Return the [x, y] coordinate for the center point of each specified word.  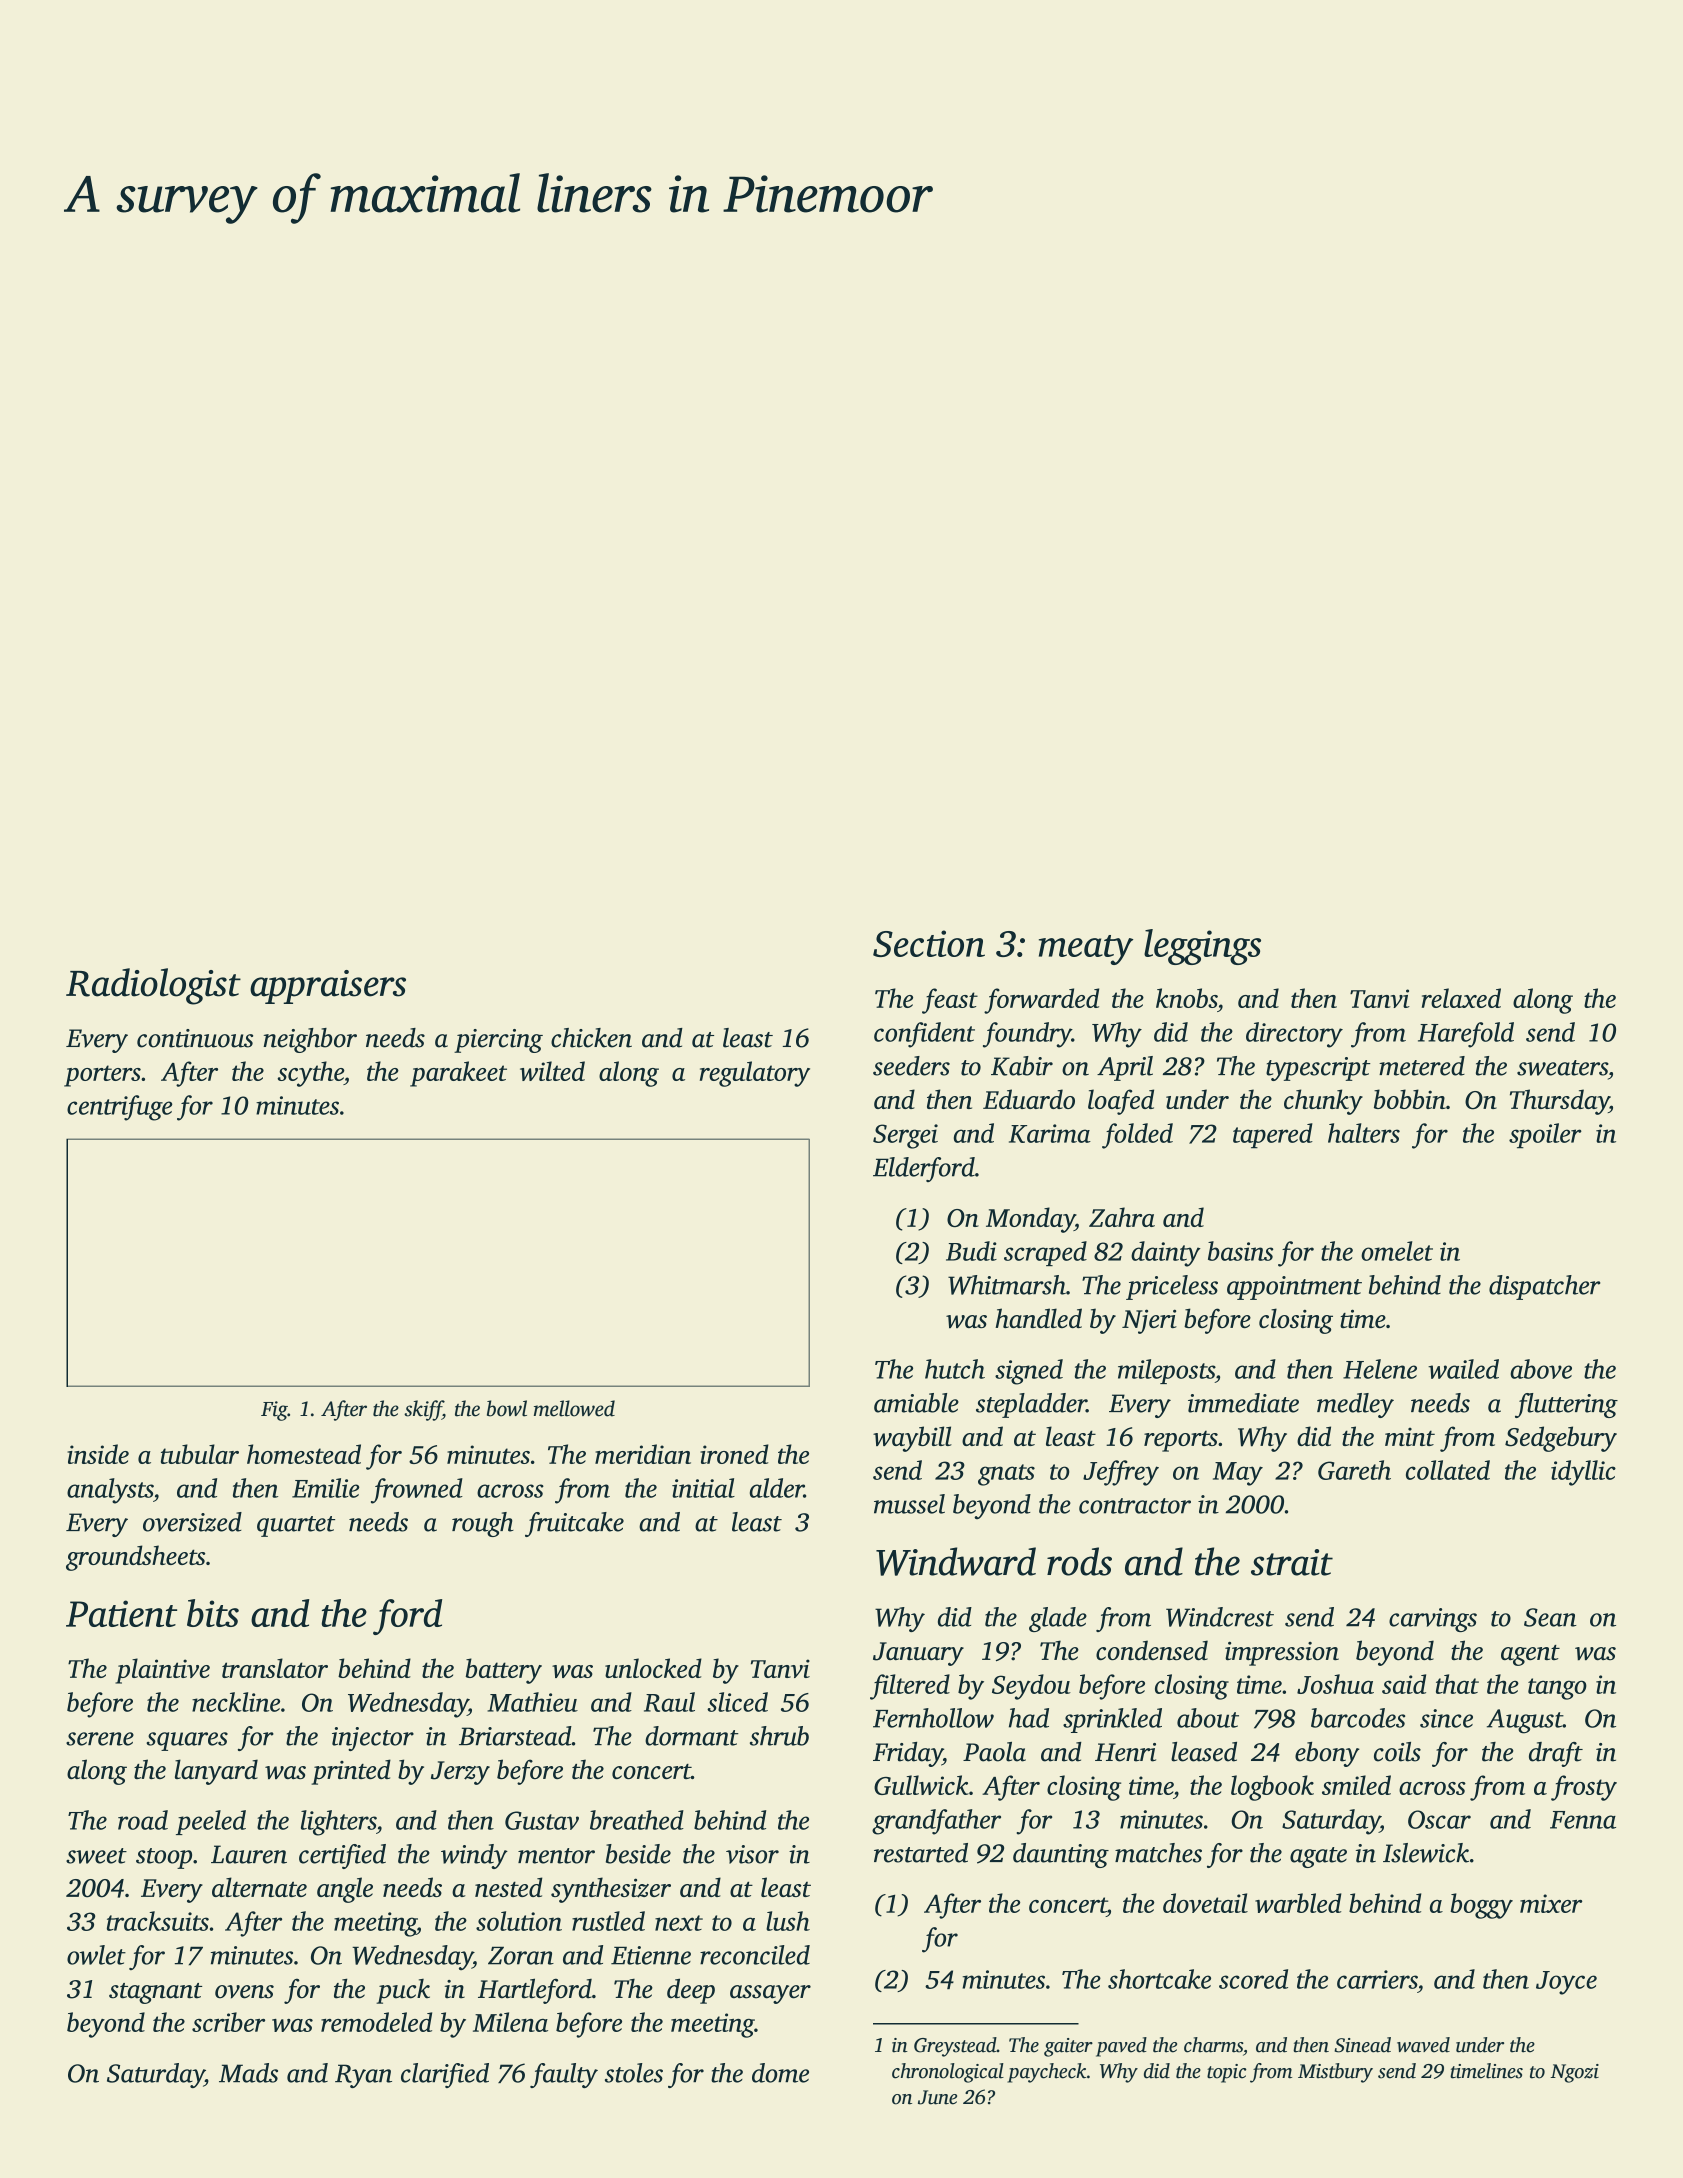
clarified [445, 2075]
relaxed [1461, 998]
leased [1204, 1752]
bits [213, 1613]
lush [788, 1921]
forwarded [1041, 1001]
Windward [956, 1561]
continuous [195, 1038]
